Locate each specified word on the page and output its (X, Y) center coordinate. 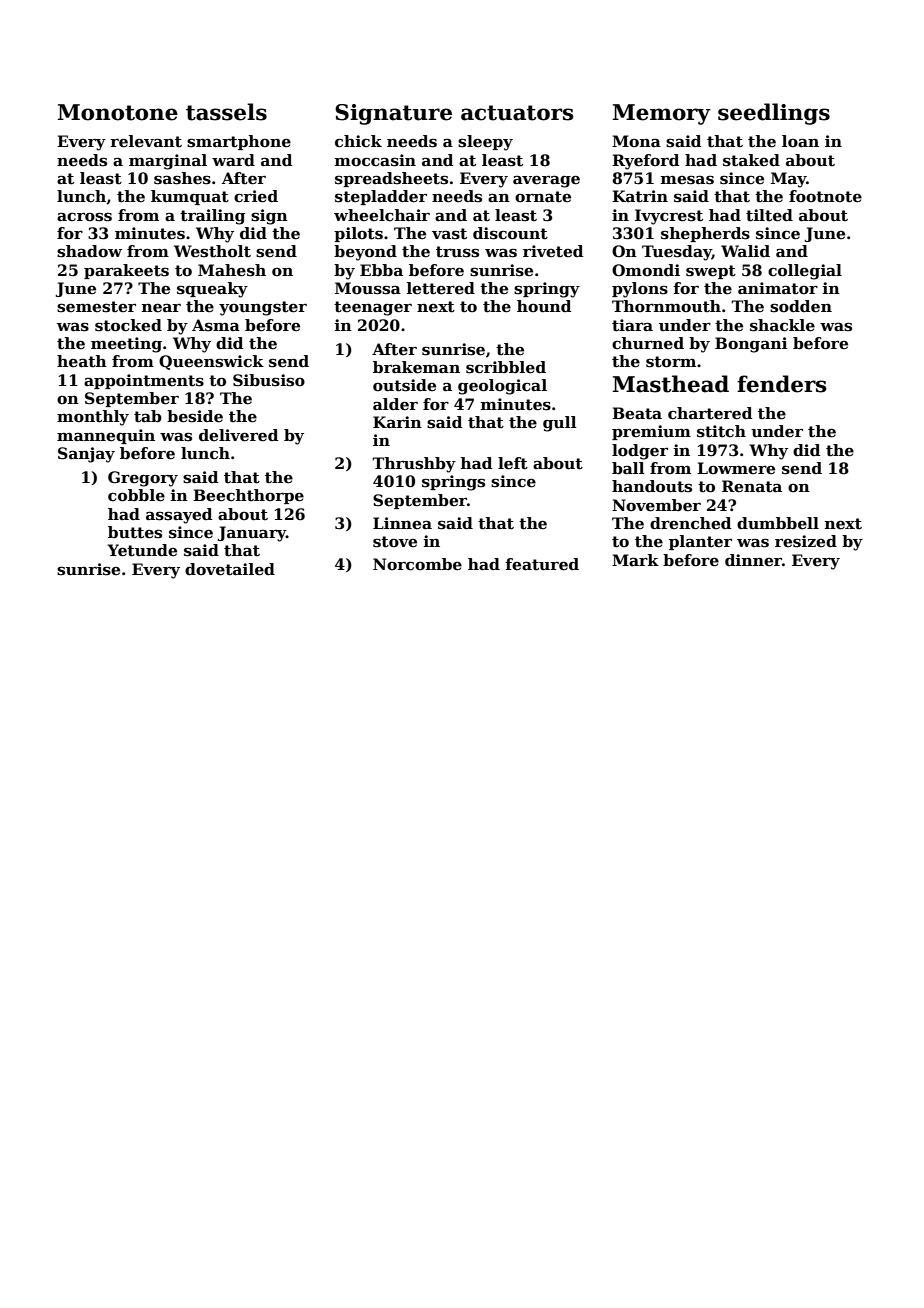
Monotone (118, 112)
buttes (135, 532)
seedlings (774, 114)
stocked (128, 325)
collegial (805, 272)
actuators (517, 113)
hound (544, 306)
